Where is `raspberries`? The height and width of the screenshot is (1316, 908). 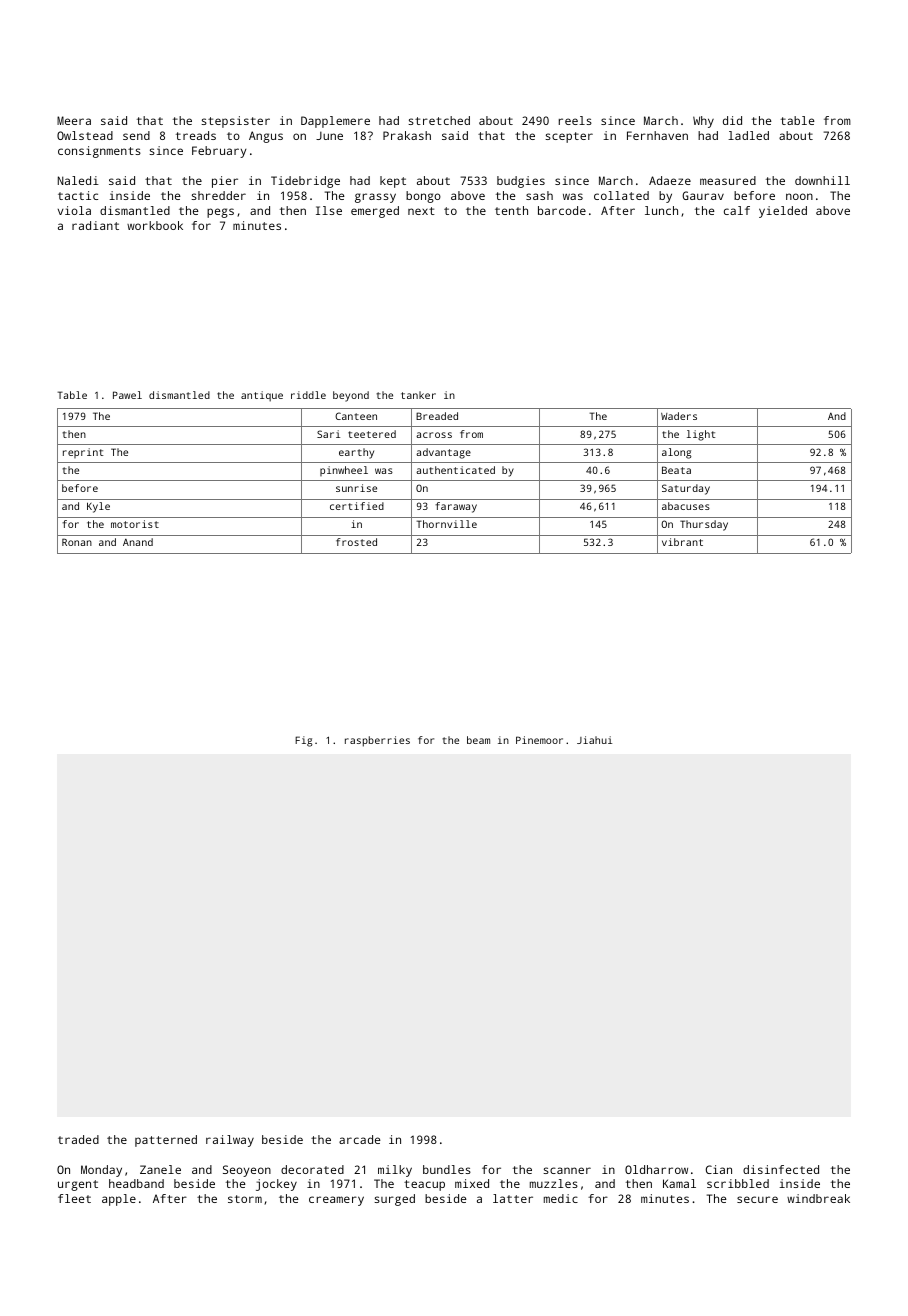 raspberries is located at coordinates (377, 741).
